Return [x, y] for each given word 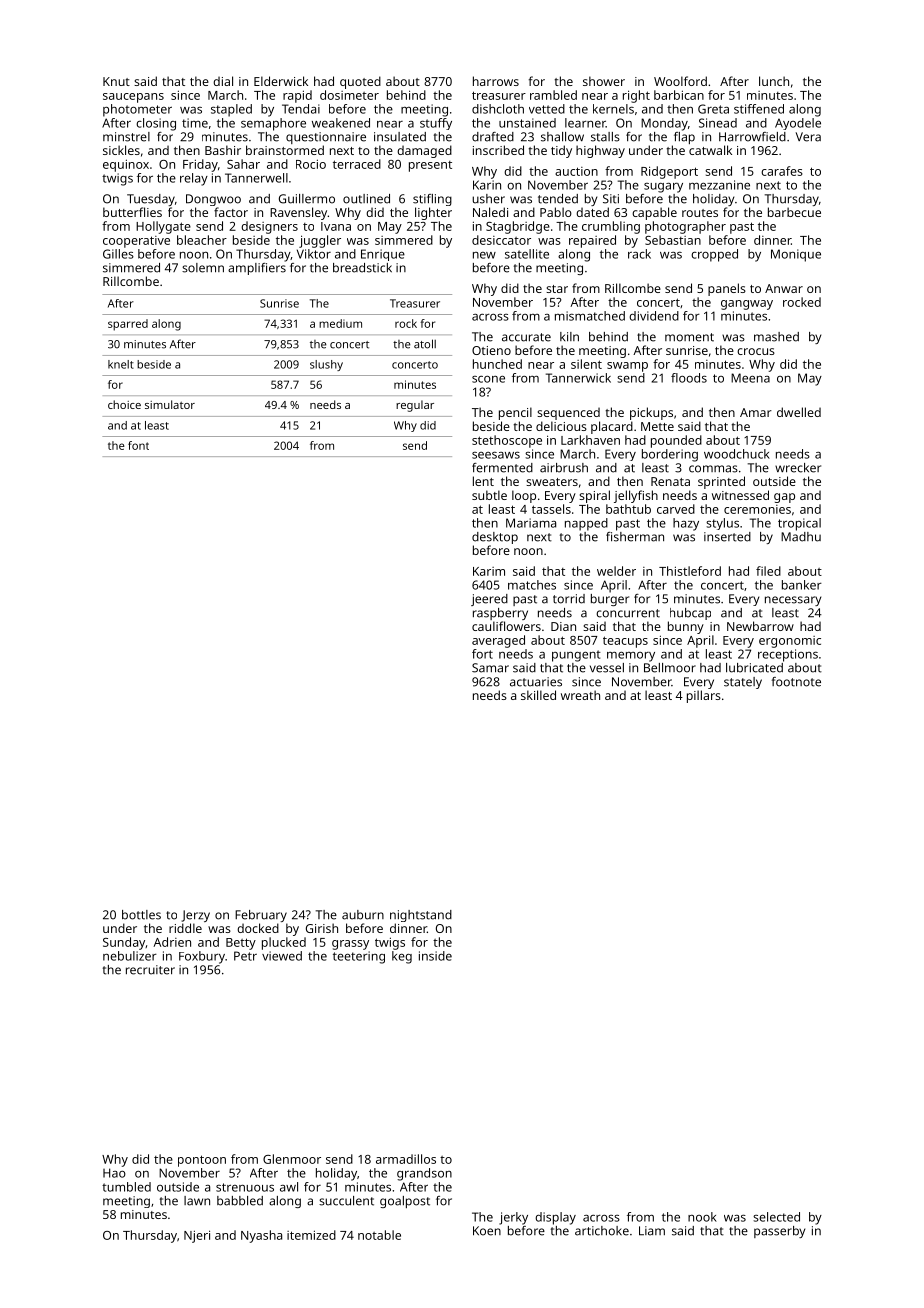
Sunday [124, 943]
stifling [432, 200]
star [557, 289]
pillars [704, 696]
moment [689, 337]
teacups [625, 642]
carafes [782, 171]
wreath [580, 695]
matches [532, 585]
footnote [796, 682]
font [138, 445]
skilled [538, 695]
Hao [114, 1173]
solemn [203, 268]
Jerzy [196, 916]
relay [194, 179]
